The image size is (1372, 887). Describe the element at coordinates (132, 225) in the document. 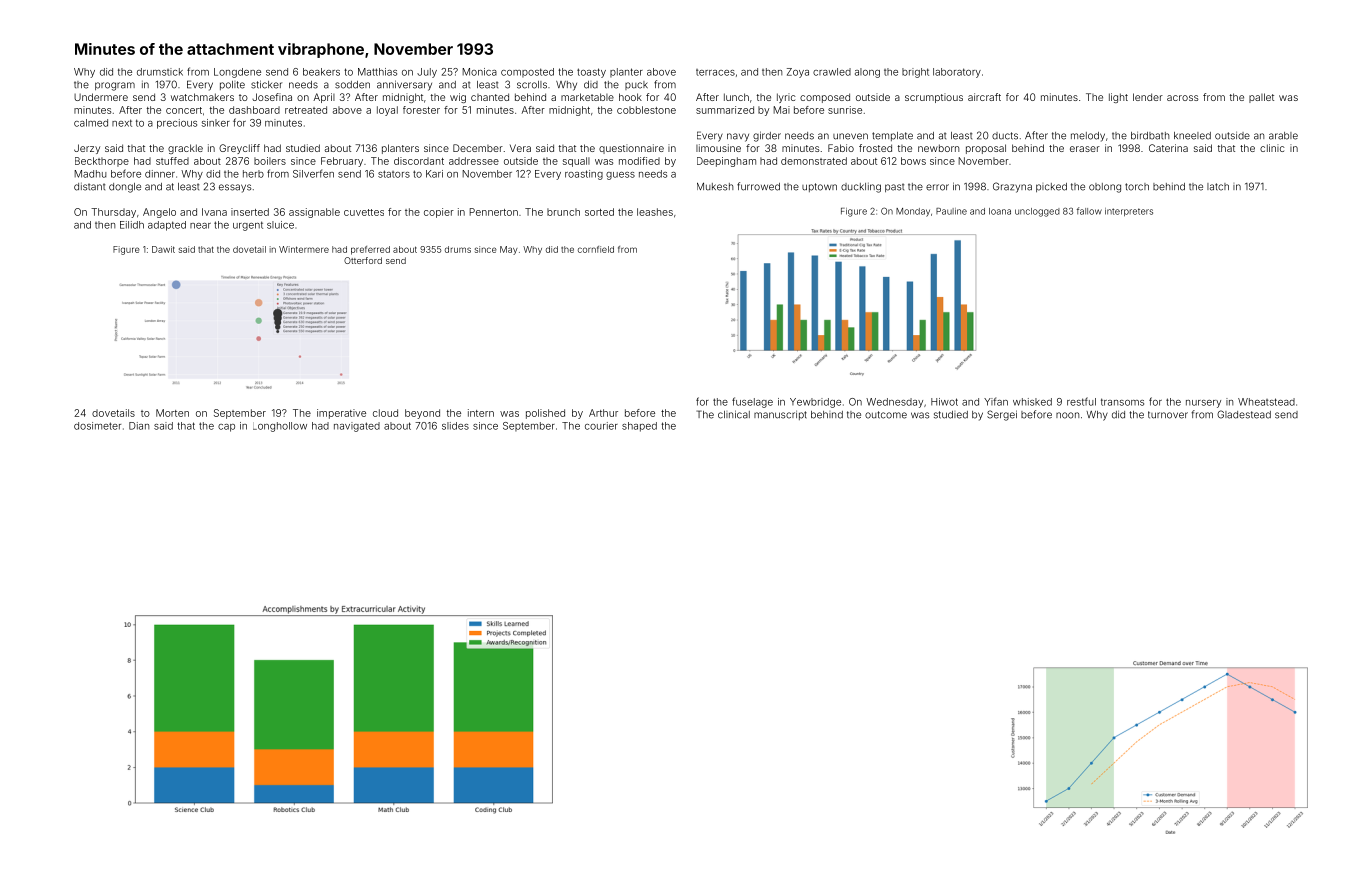

I see `Eilidh` at that location.
